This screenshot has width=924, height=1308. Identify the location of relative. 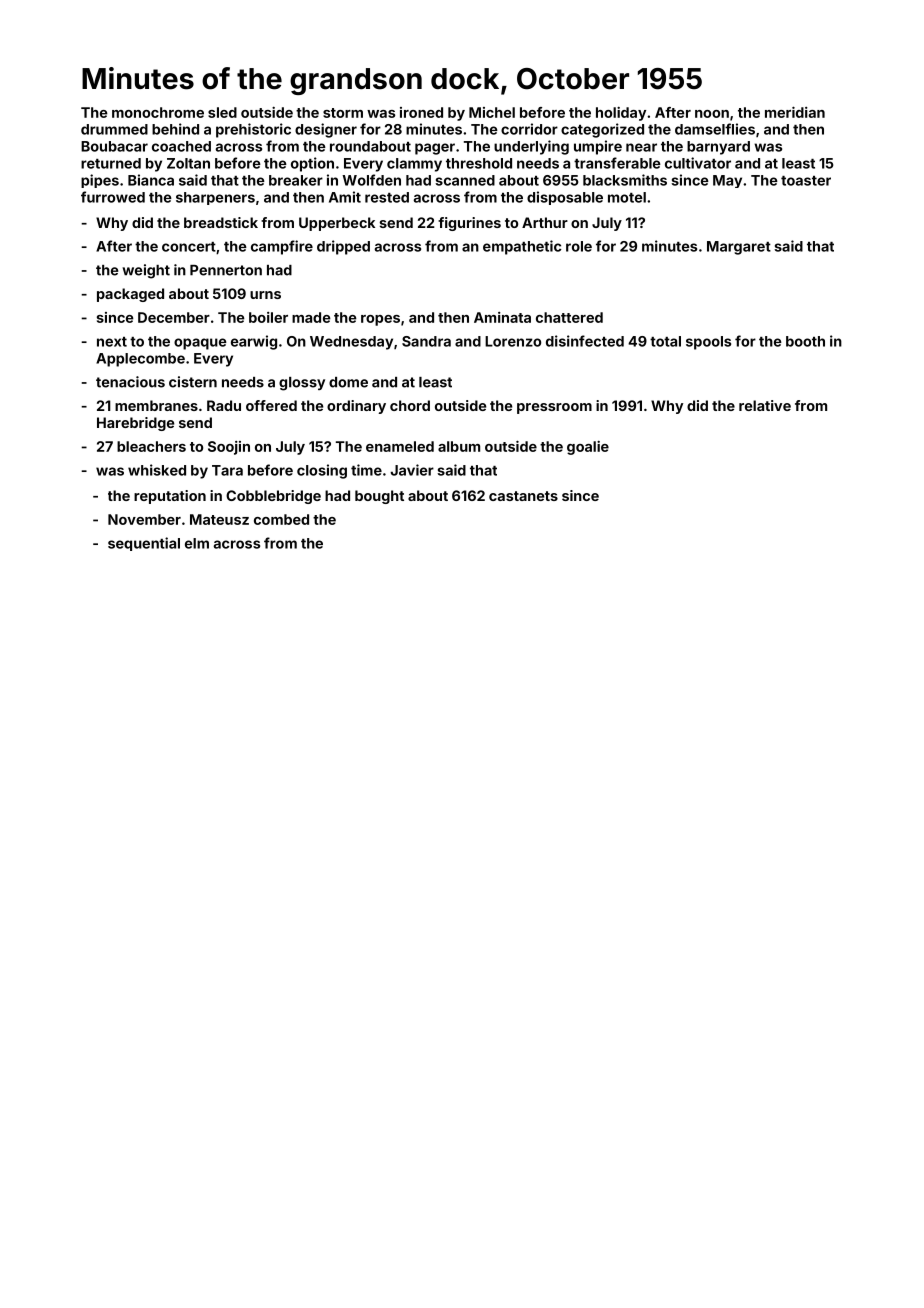
(765, 405).
